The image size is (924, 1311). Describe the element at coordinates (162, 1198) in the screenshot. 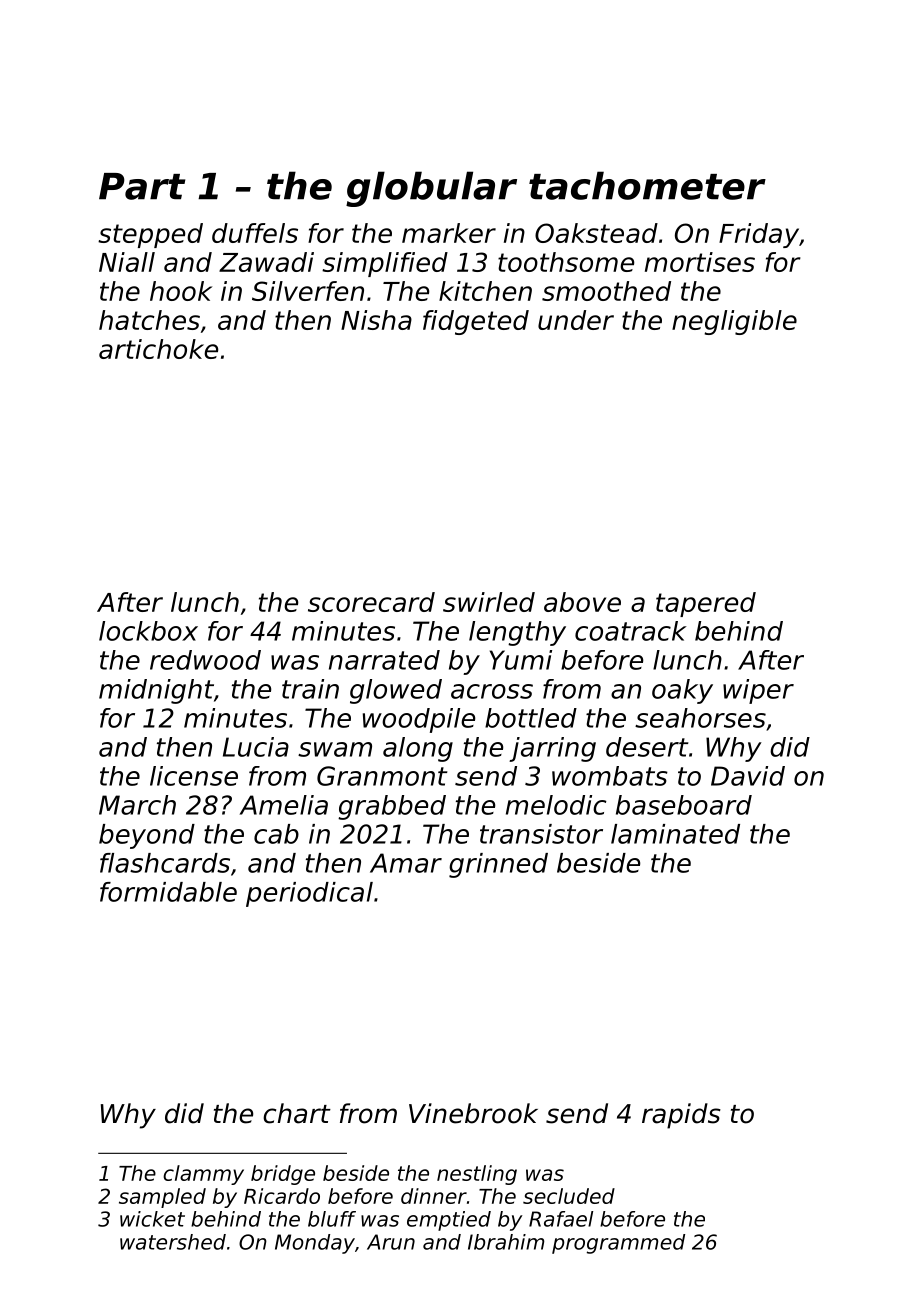

I see `sampled` at that location.
